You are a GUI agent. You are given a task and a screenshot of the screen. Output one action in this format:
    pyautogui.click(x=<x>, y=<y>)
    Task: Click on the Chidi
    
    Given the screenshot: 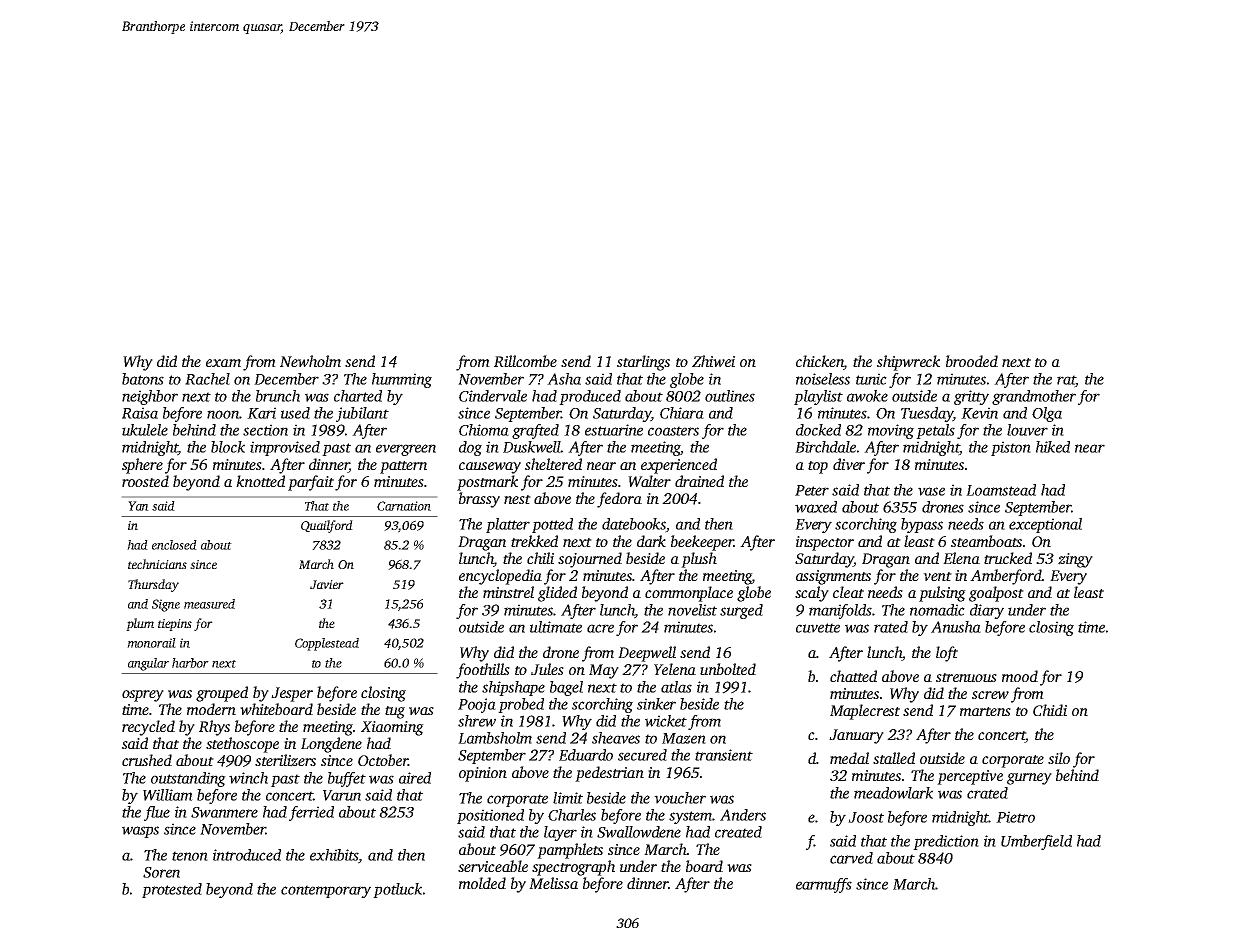 What is the action you would take?
    pyautogui.click(x=1050, y=710)
